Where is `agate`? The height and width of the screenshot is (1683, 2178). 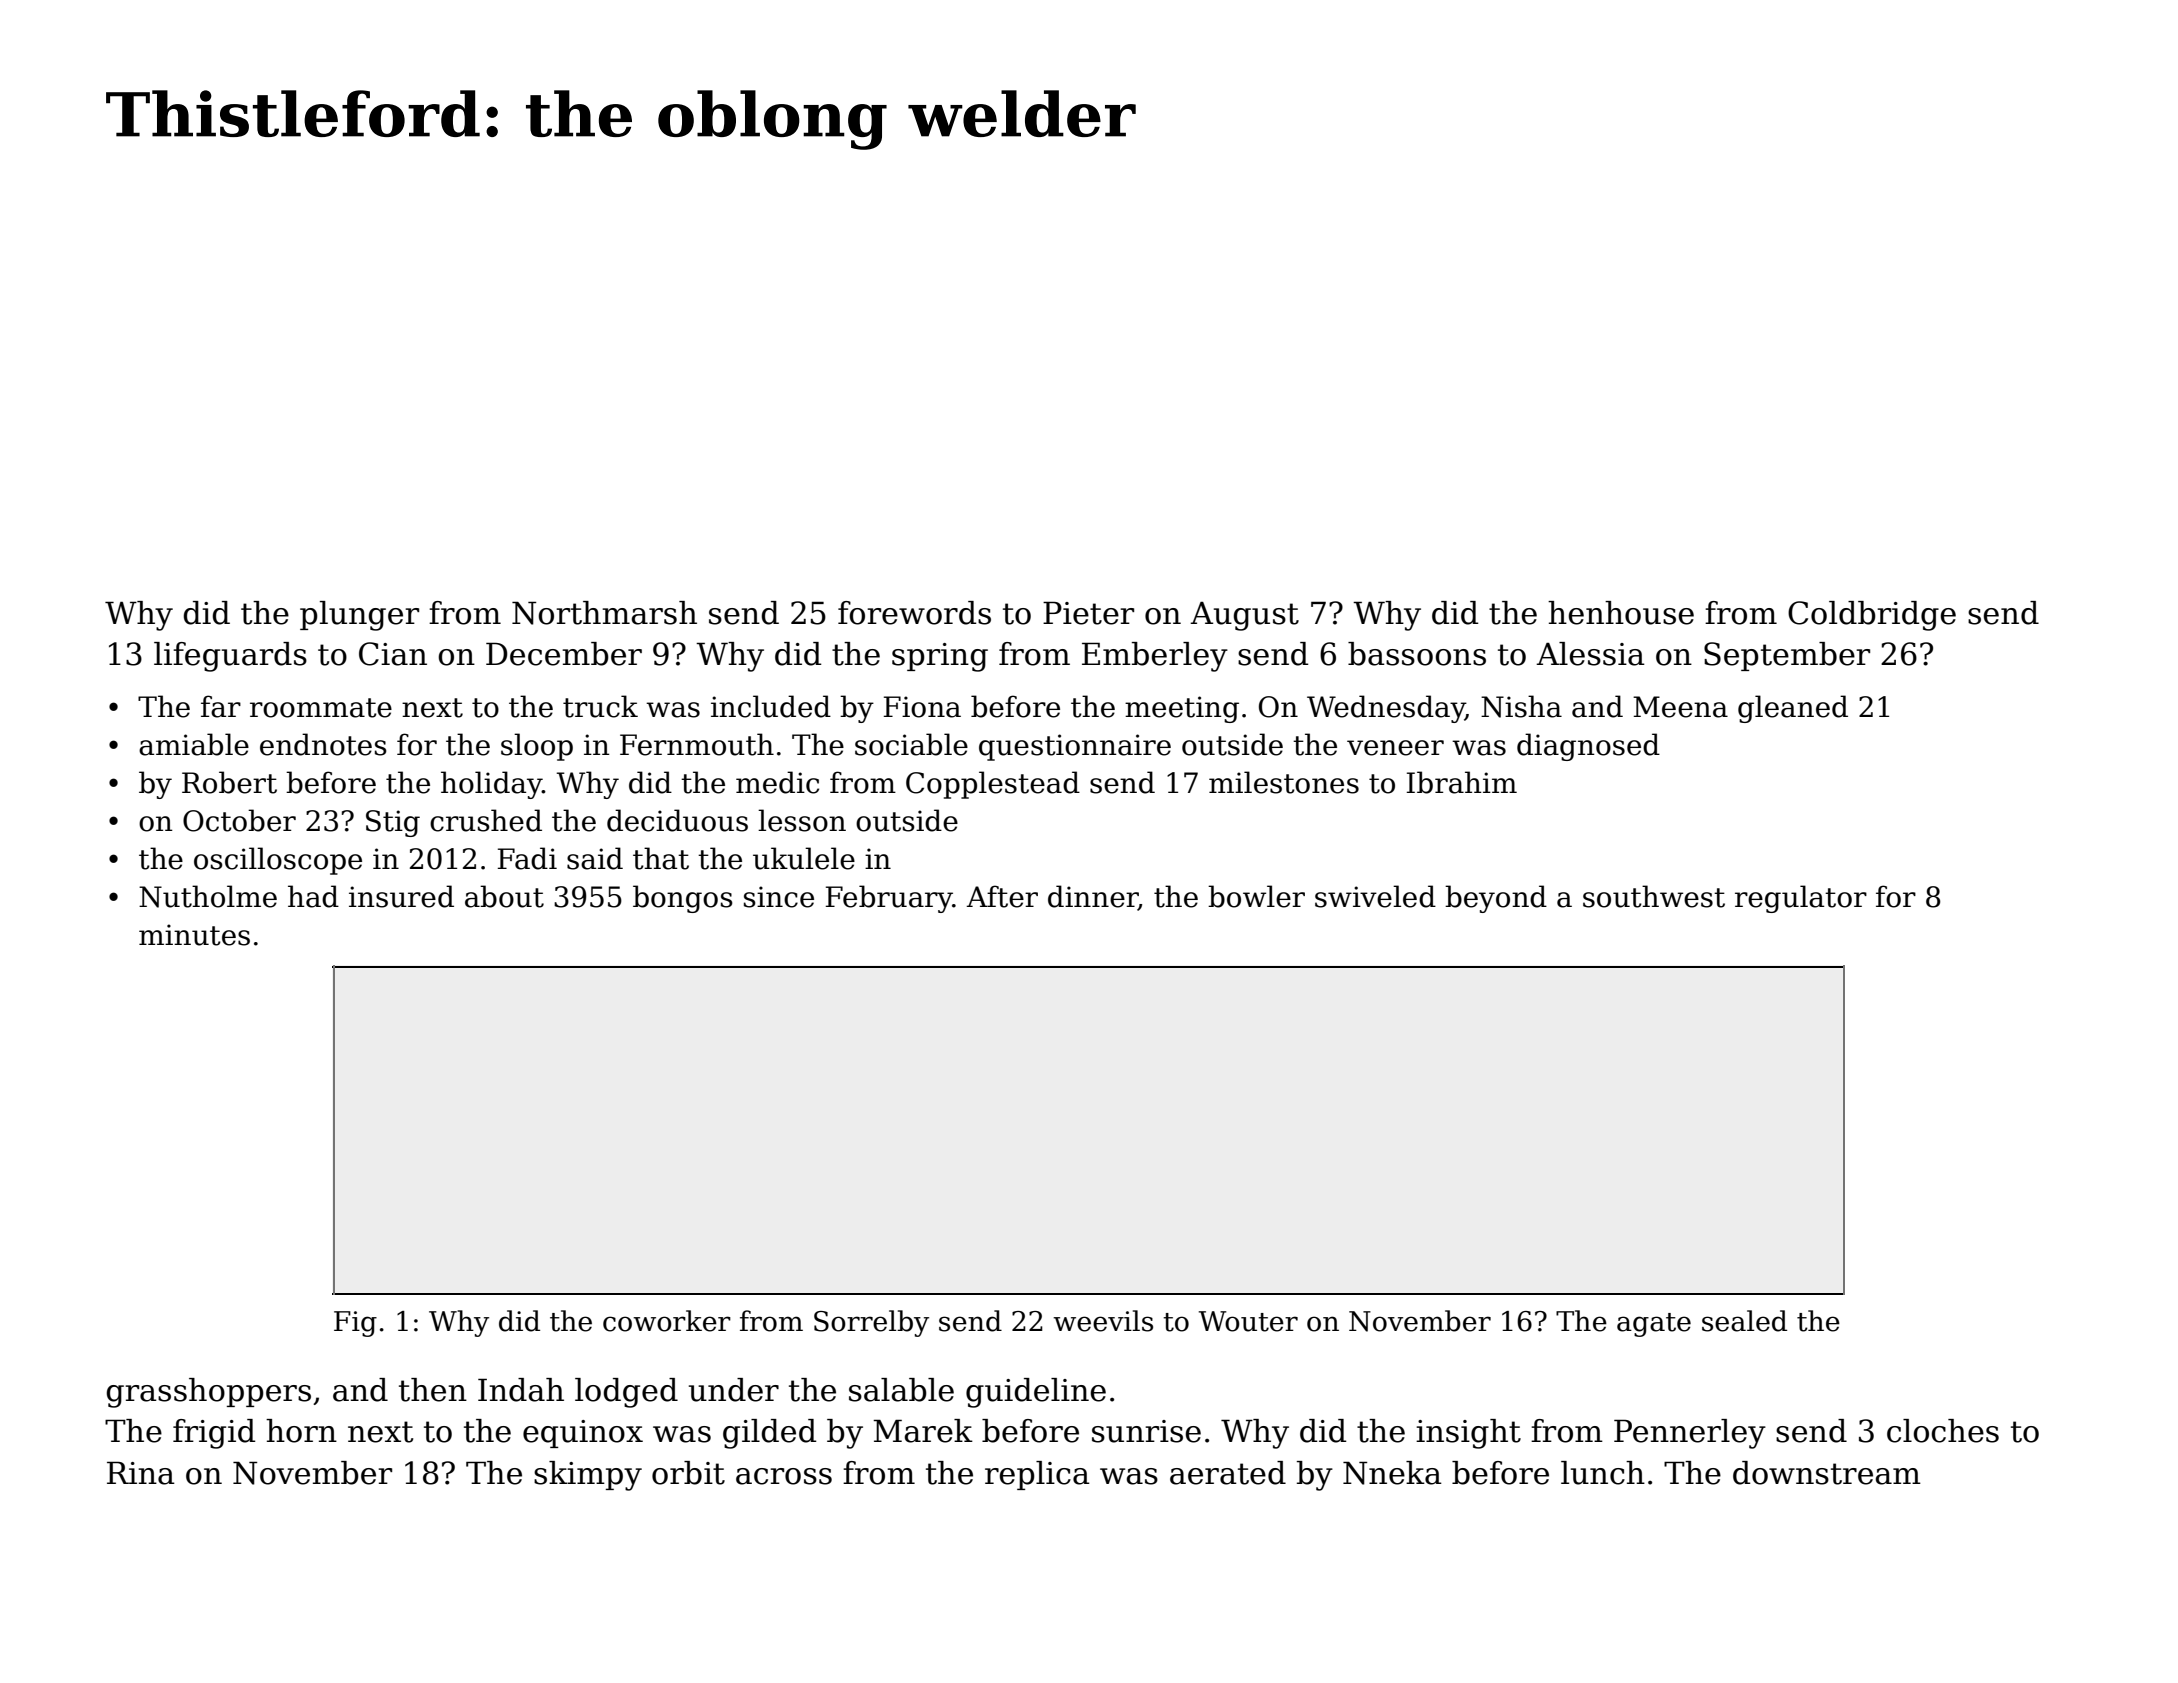
agate is located at coordinates (1654, 1325).
